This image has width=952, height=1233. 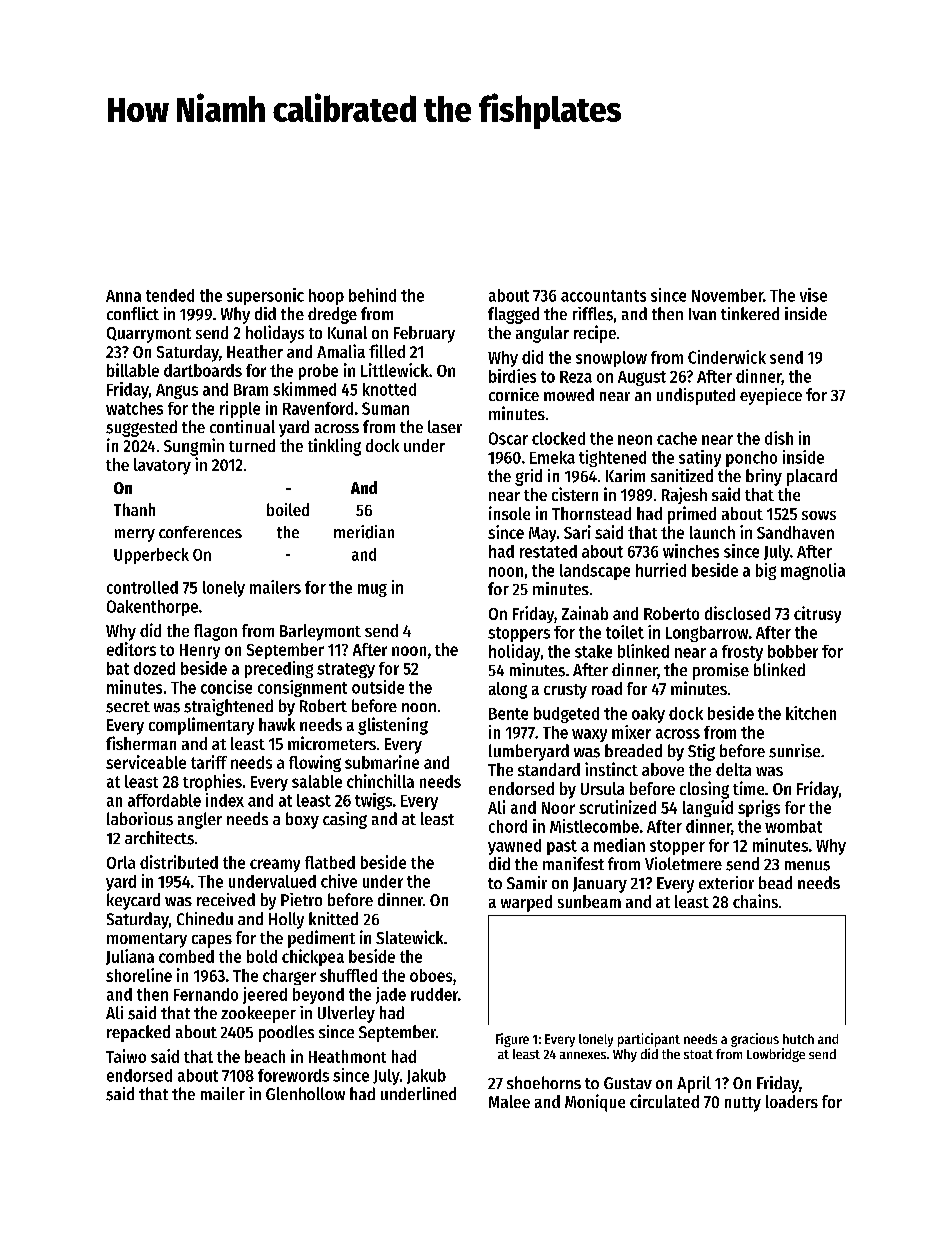 I want to click on flagged, so click(x=513, y=315).
